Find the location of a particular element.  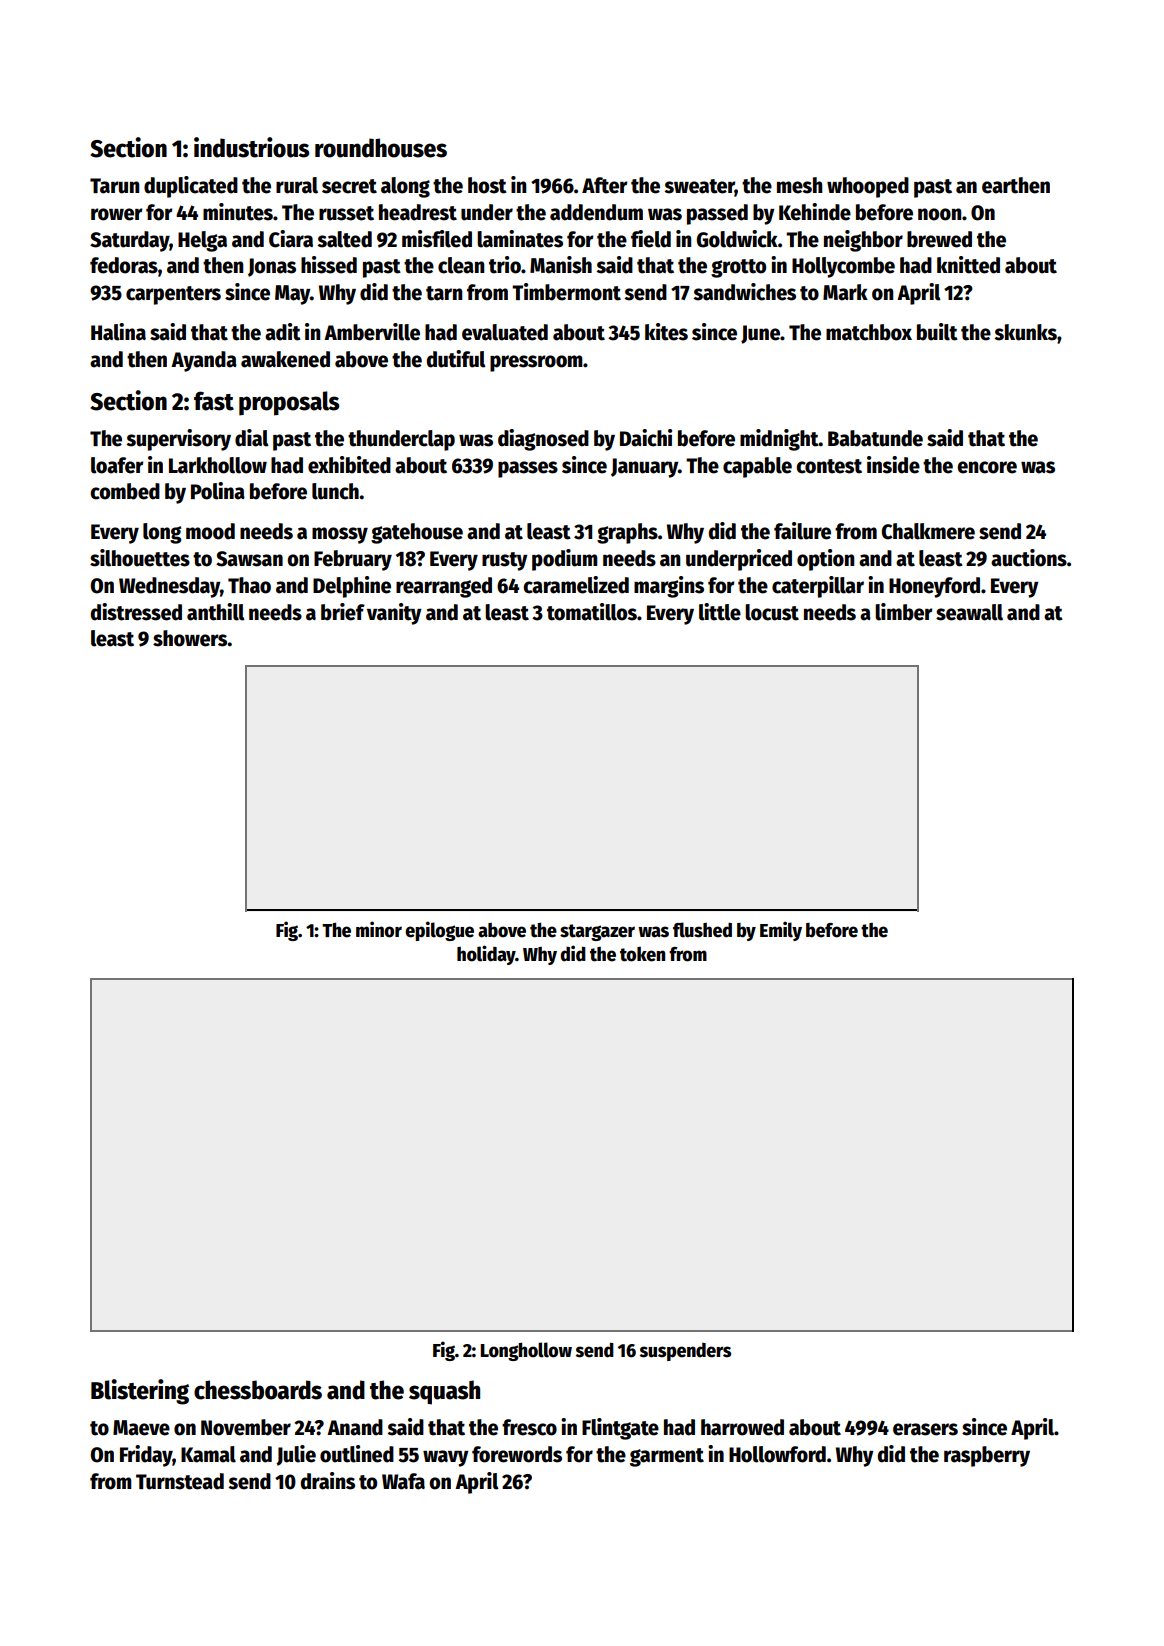

failure is located at coordinates (802, 531).
